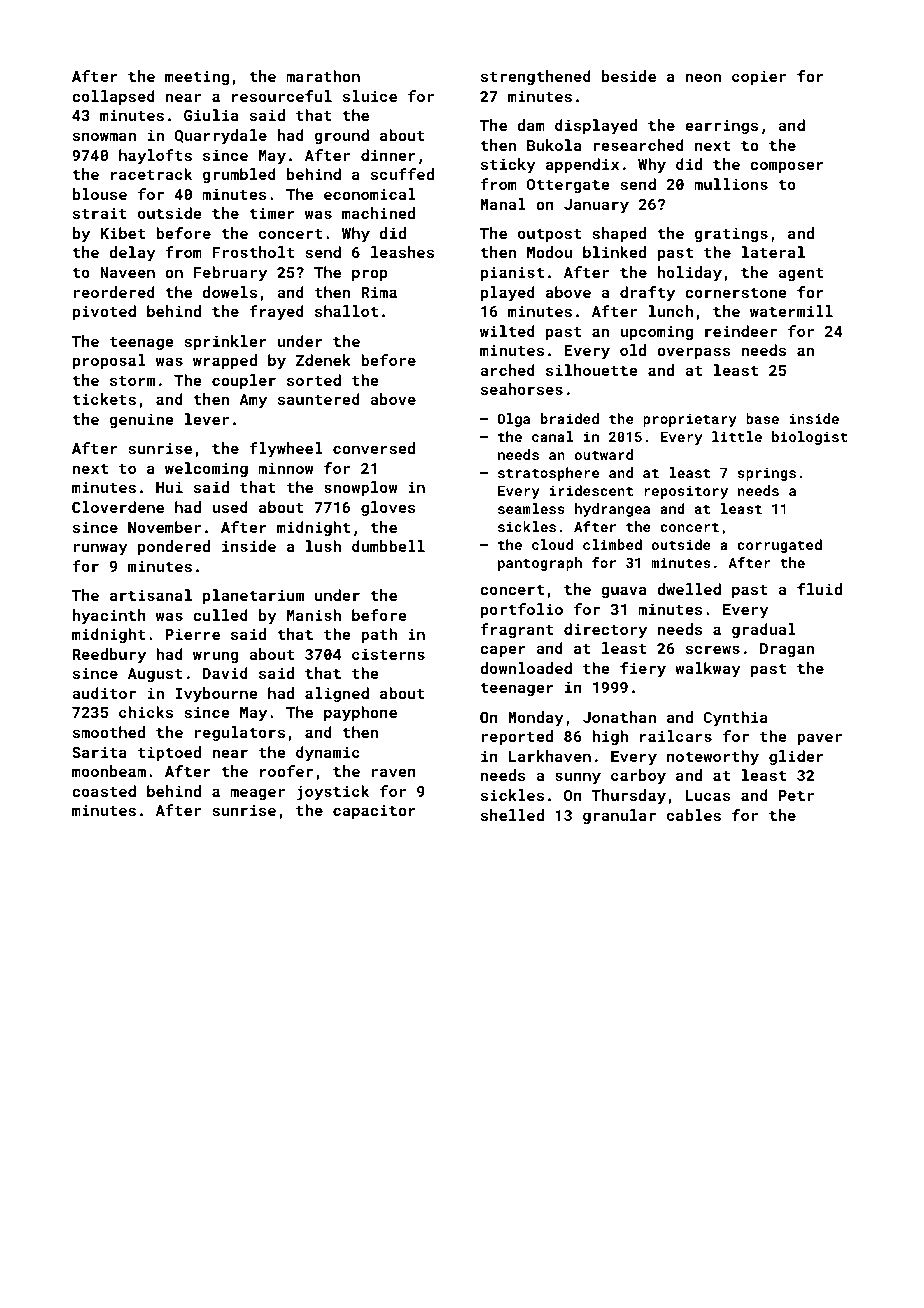 This screenshot has width=924, height=1308. What do you see at coordinates (800, 274) in the screenshot?
I see `agent` at bounding box center [800, 274].
